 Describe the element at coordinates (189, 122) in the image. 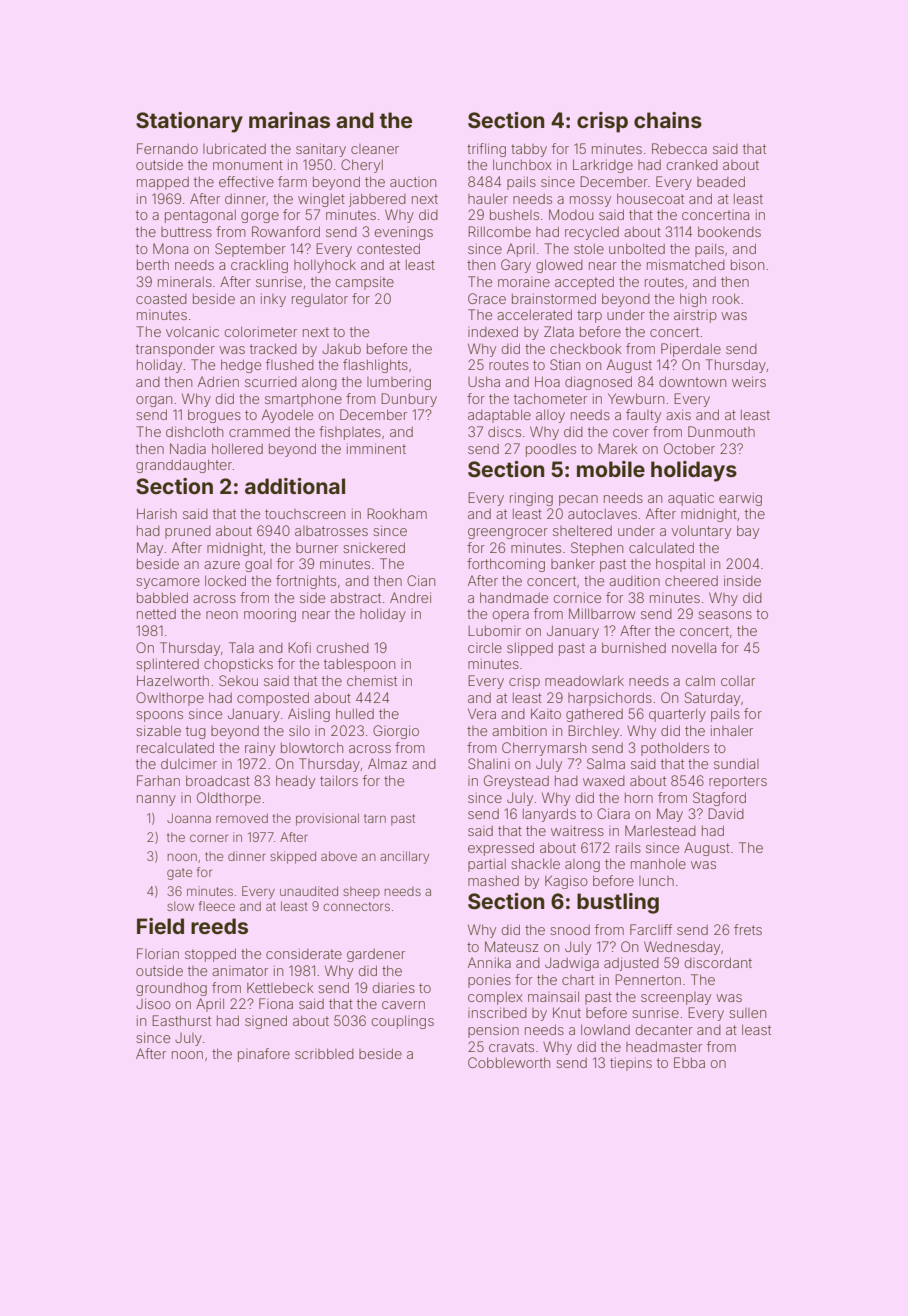

I see `Stationary` at that location.
